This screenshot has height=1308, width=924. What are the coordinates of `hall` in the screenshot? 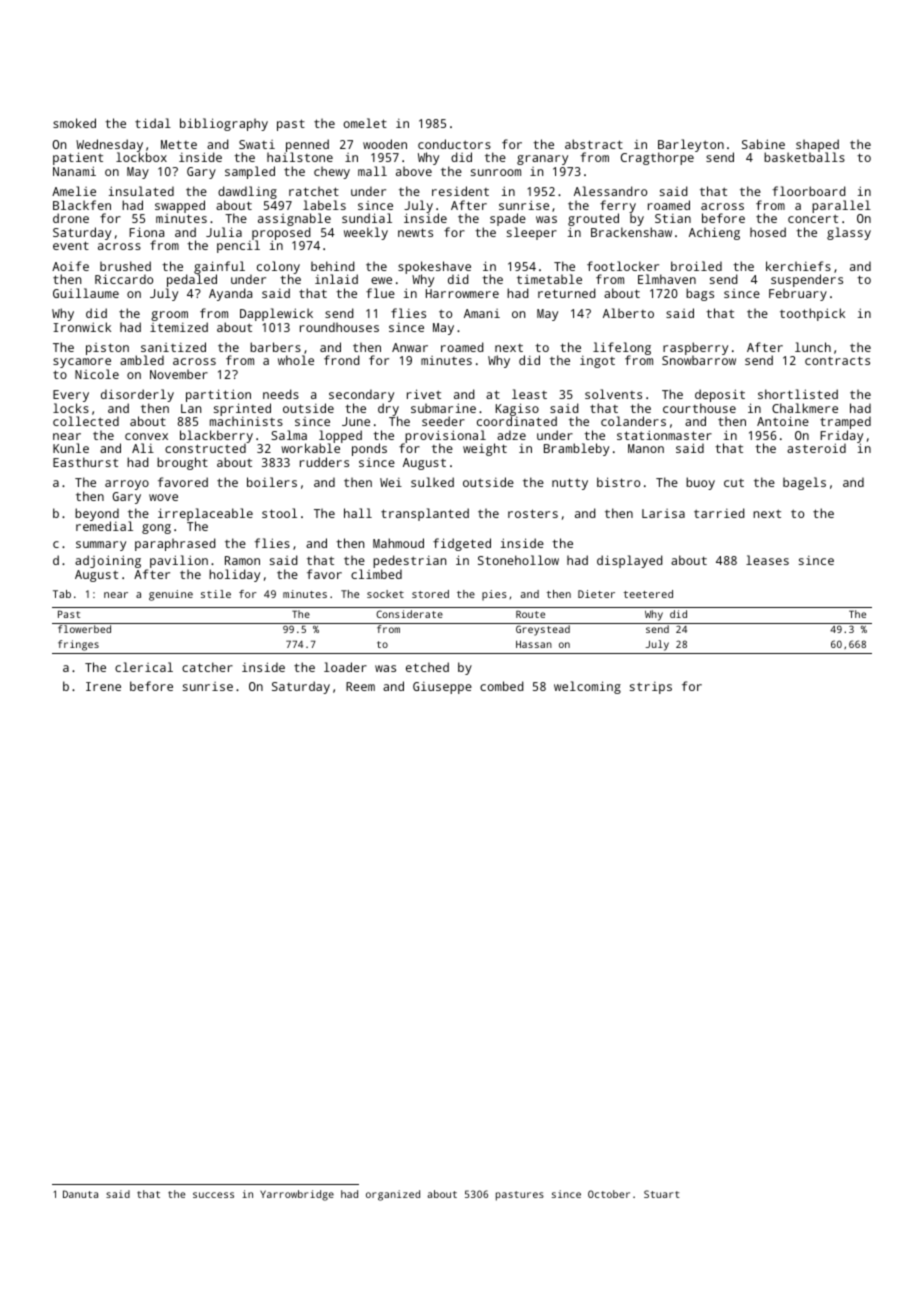 It's located at (358, 513).
